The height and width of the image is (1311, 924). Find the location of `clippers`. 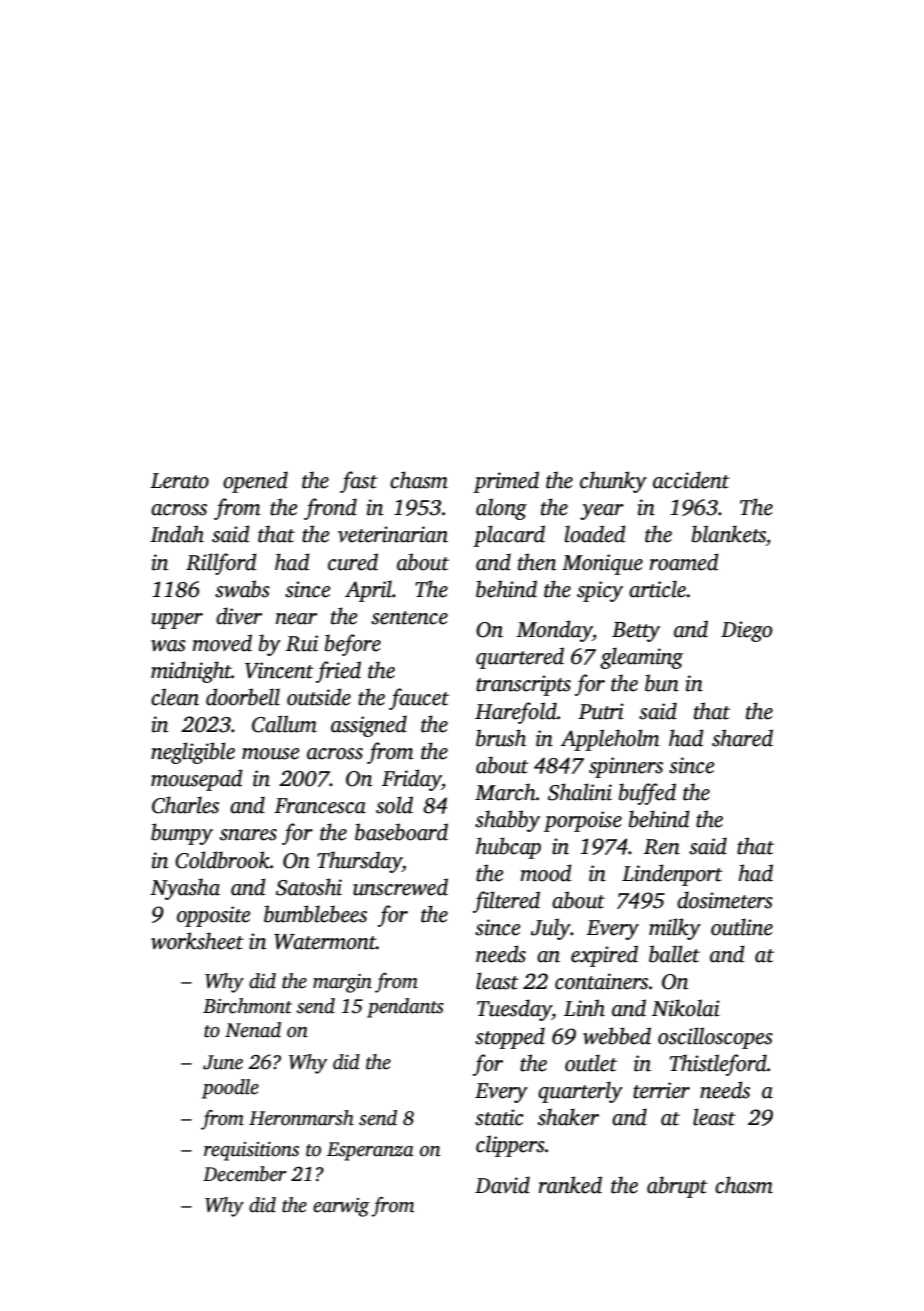

clippers is located at coordinates (510, 1146).
